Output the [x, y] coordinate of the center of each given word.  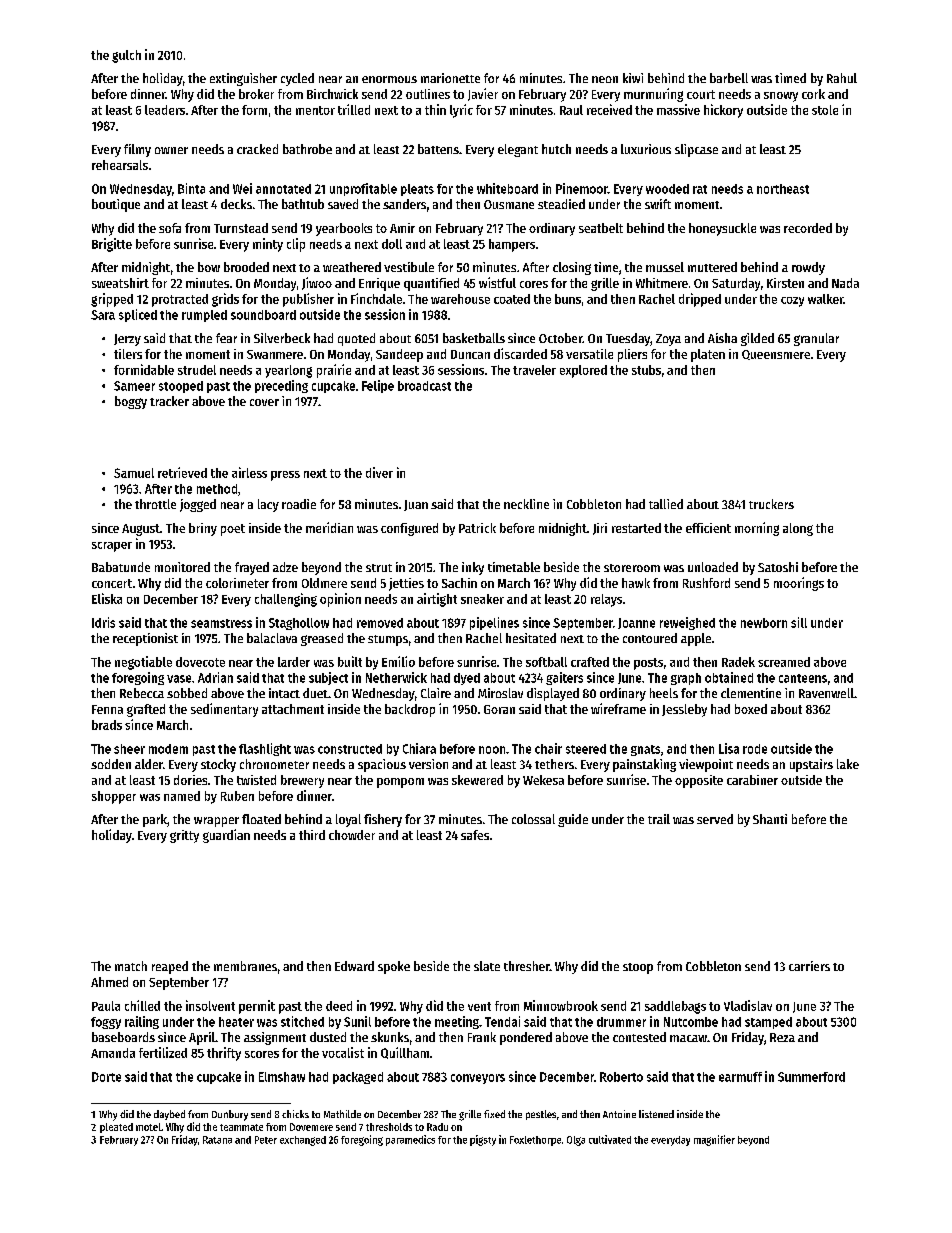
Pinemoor [582, 188]
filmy [137, 150]
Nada [845, 283]
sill [799, 622]
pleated [116, 1128]
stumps [388, 640]
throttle [155, 504]
